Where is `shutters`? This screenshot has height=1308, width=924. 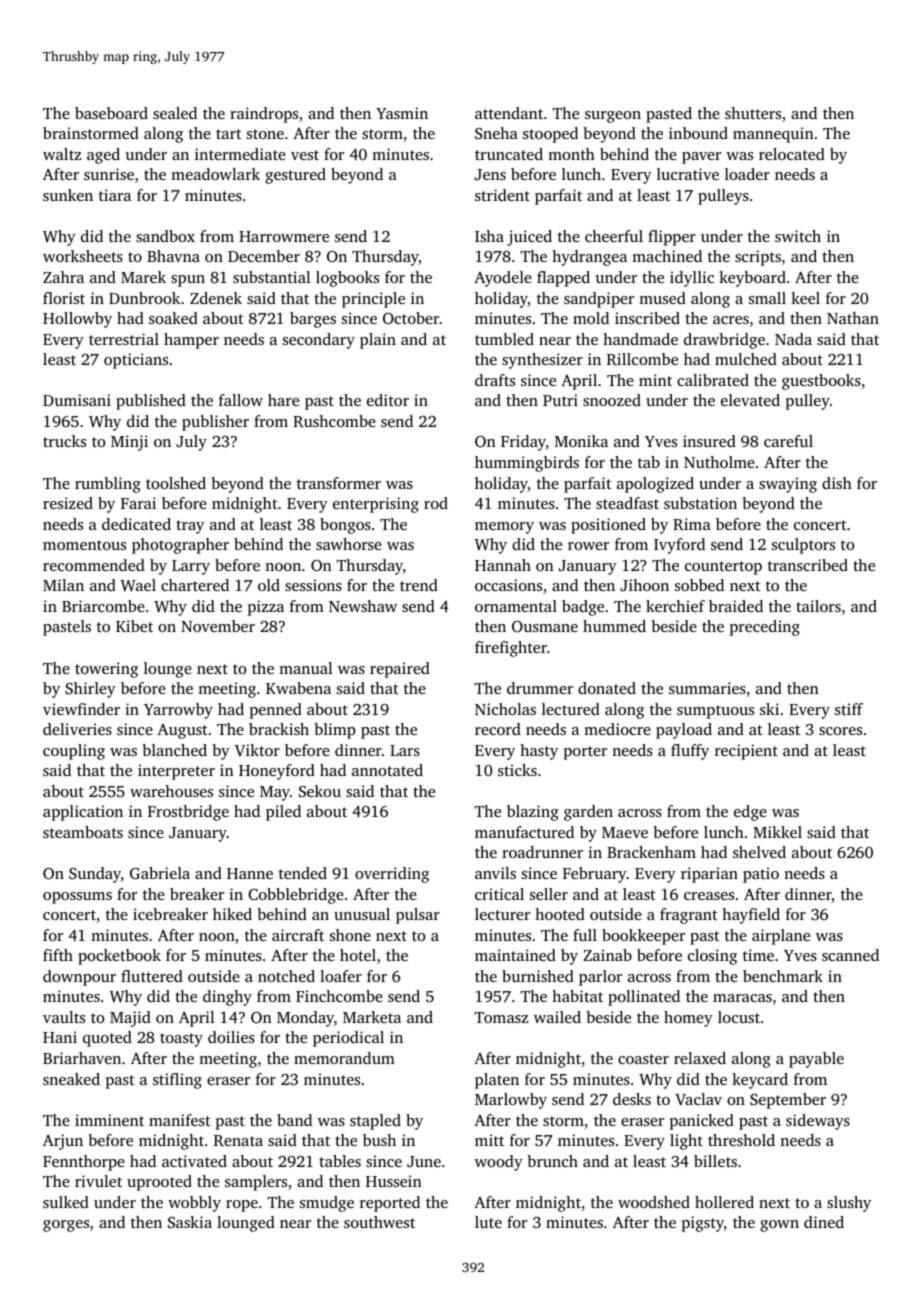 shutters is located at coordinates (753, 113).
